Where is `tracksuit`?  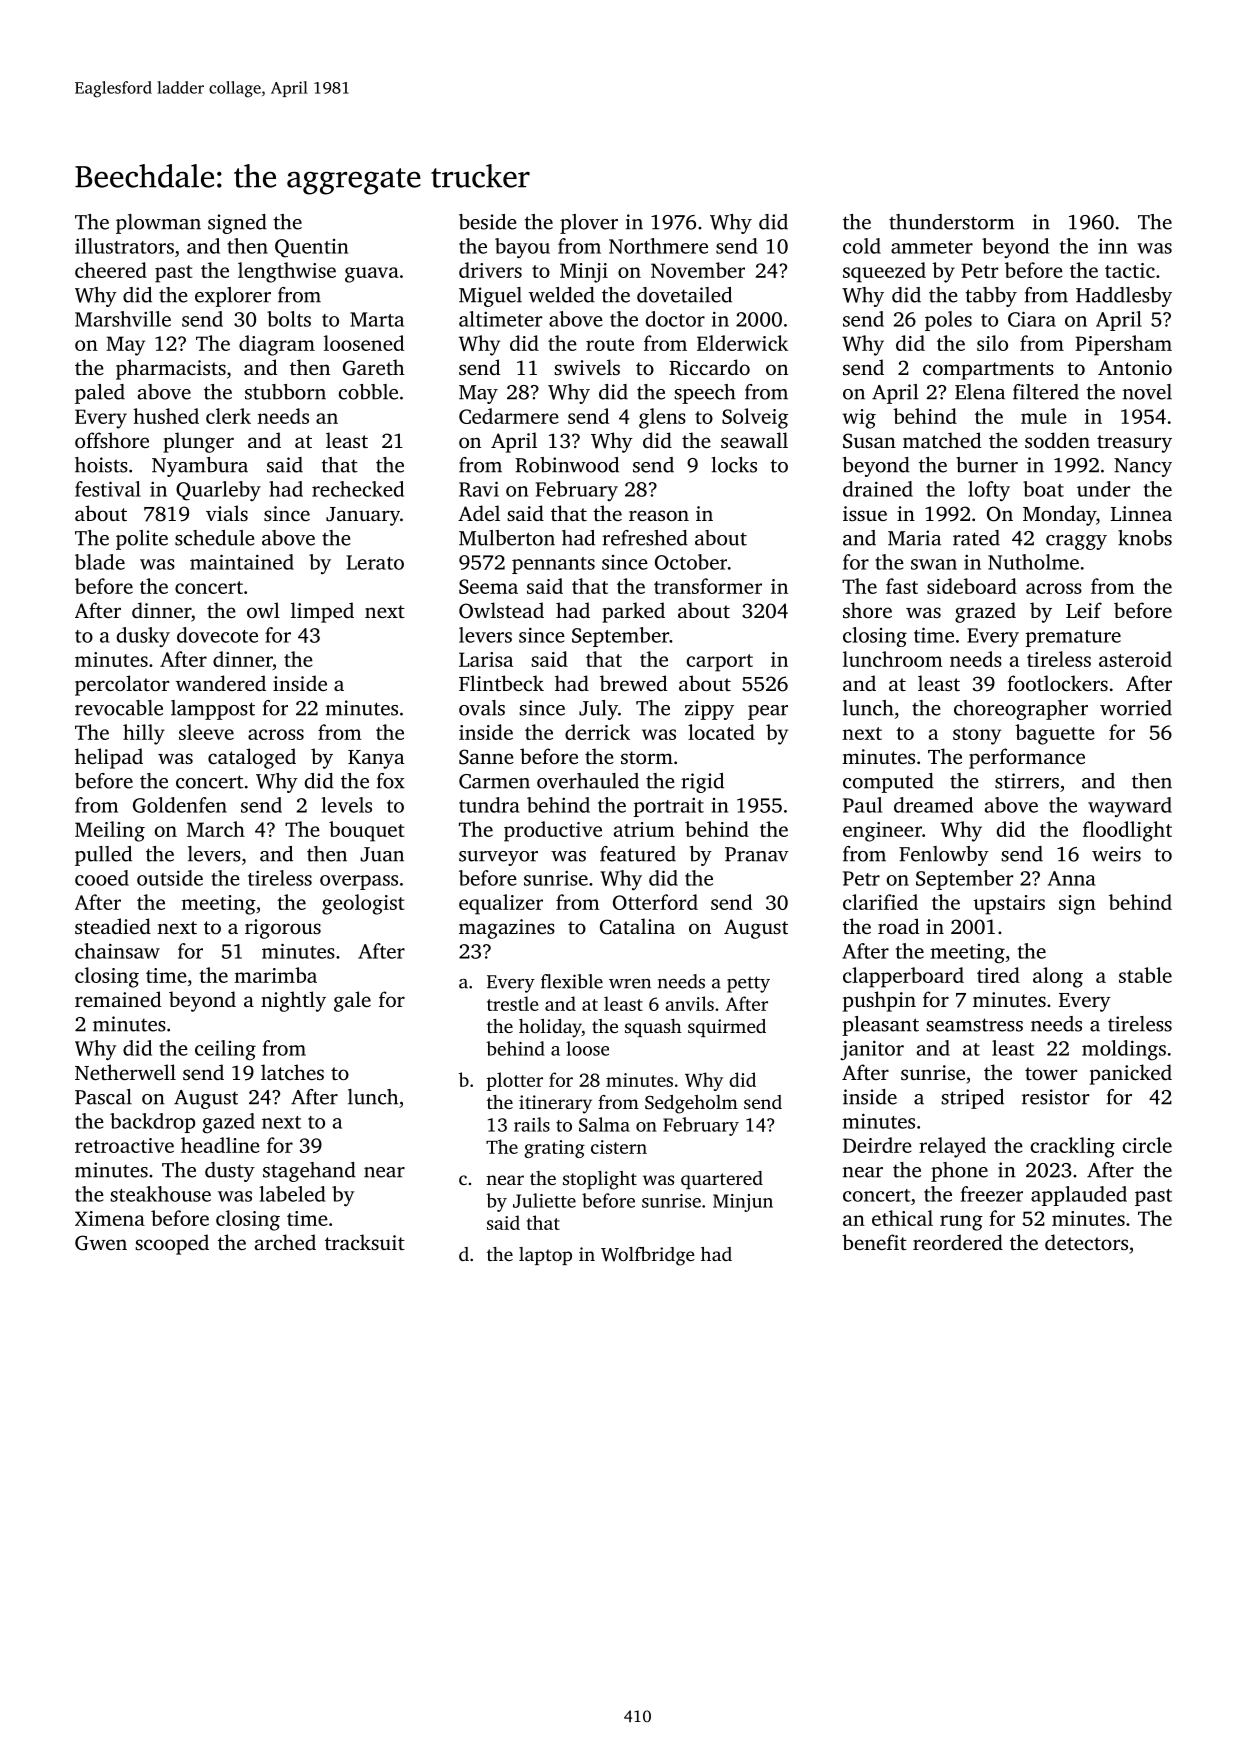 tracksuit is located at coordinates (365, 1242).
